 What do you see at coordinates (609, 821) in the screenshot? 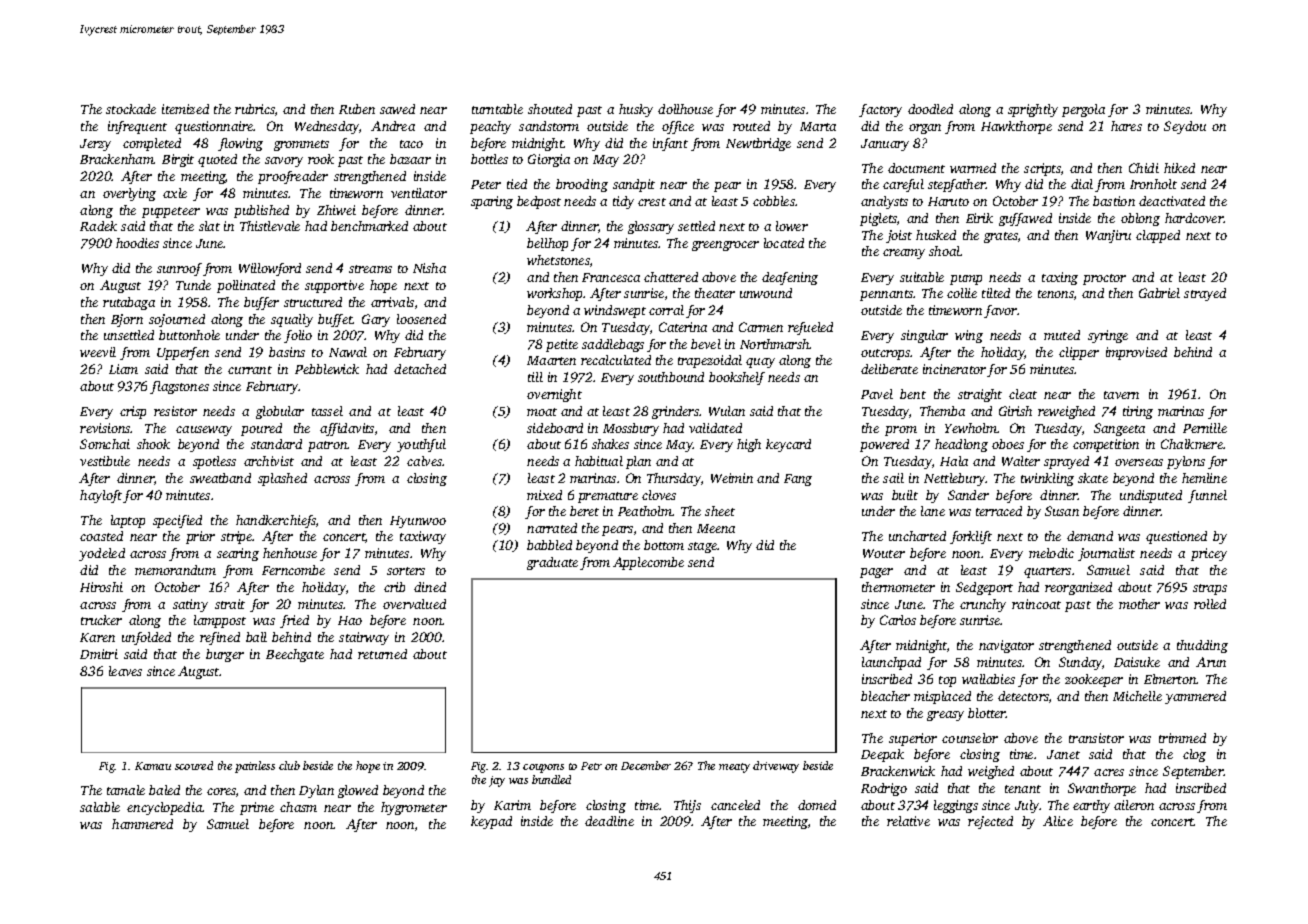
I see `deadline` at bounding box center [609, 821].
